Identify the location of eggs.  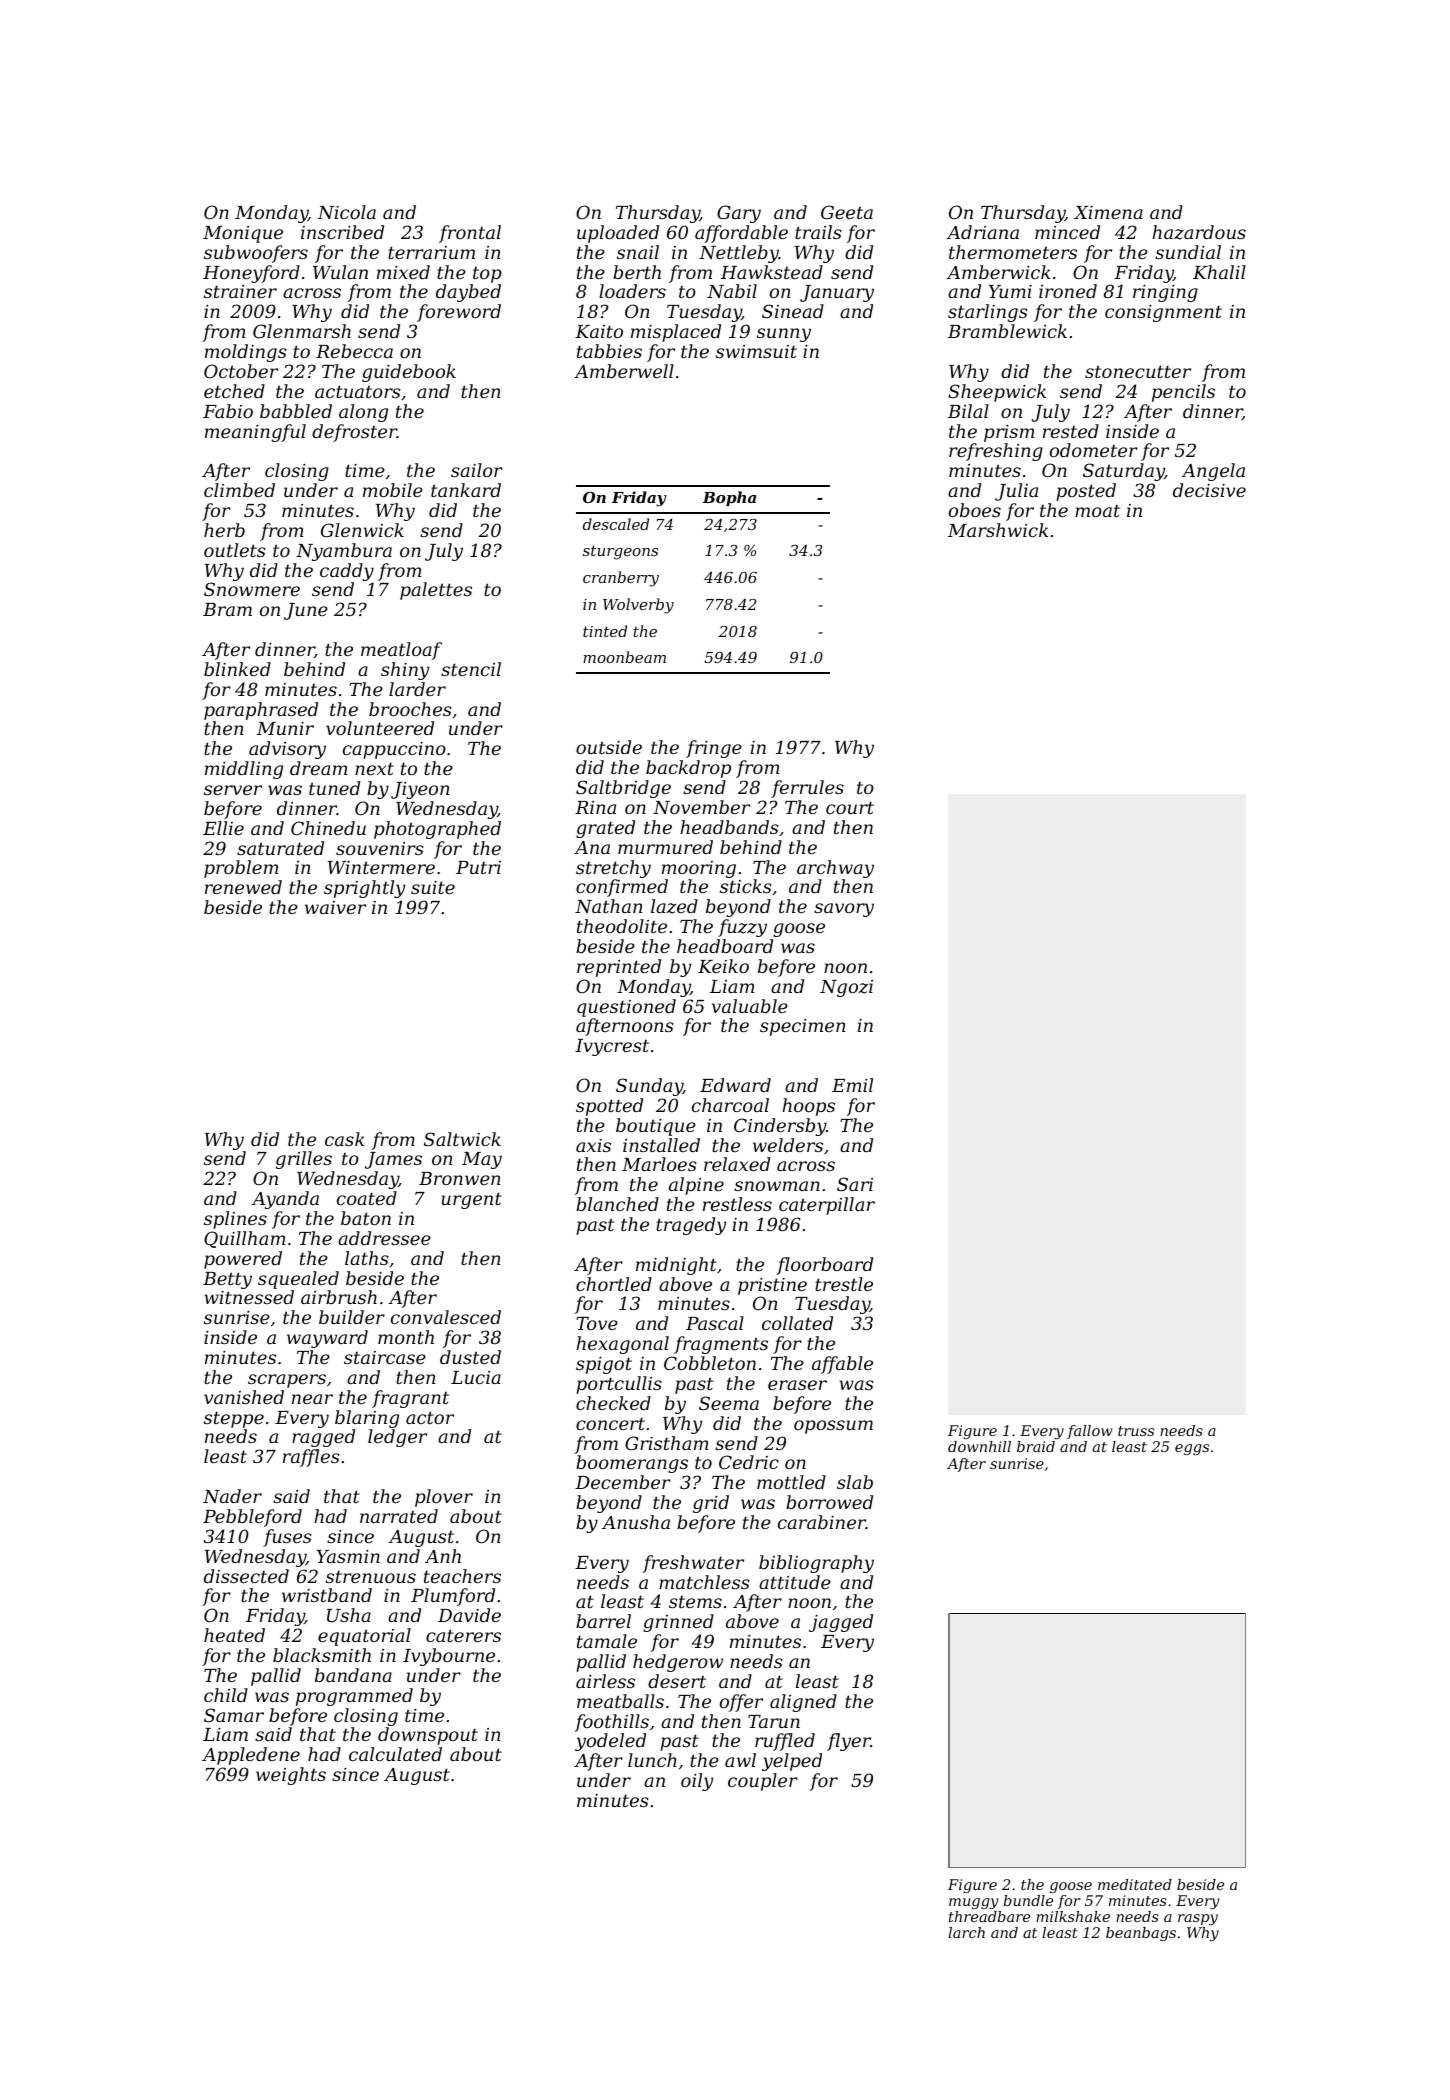
(1192, 1449).
